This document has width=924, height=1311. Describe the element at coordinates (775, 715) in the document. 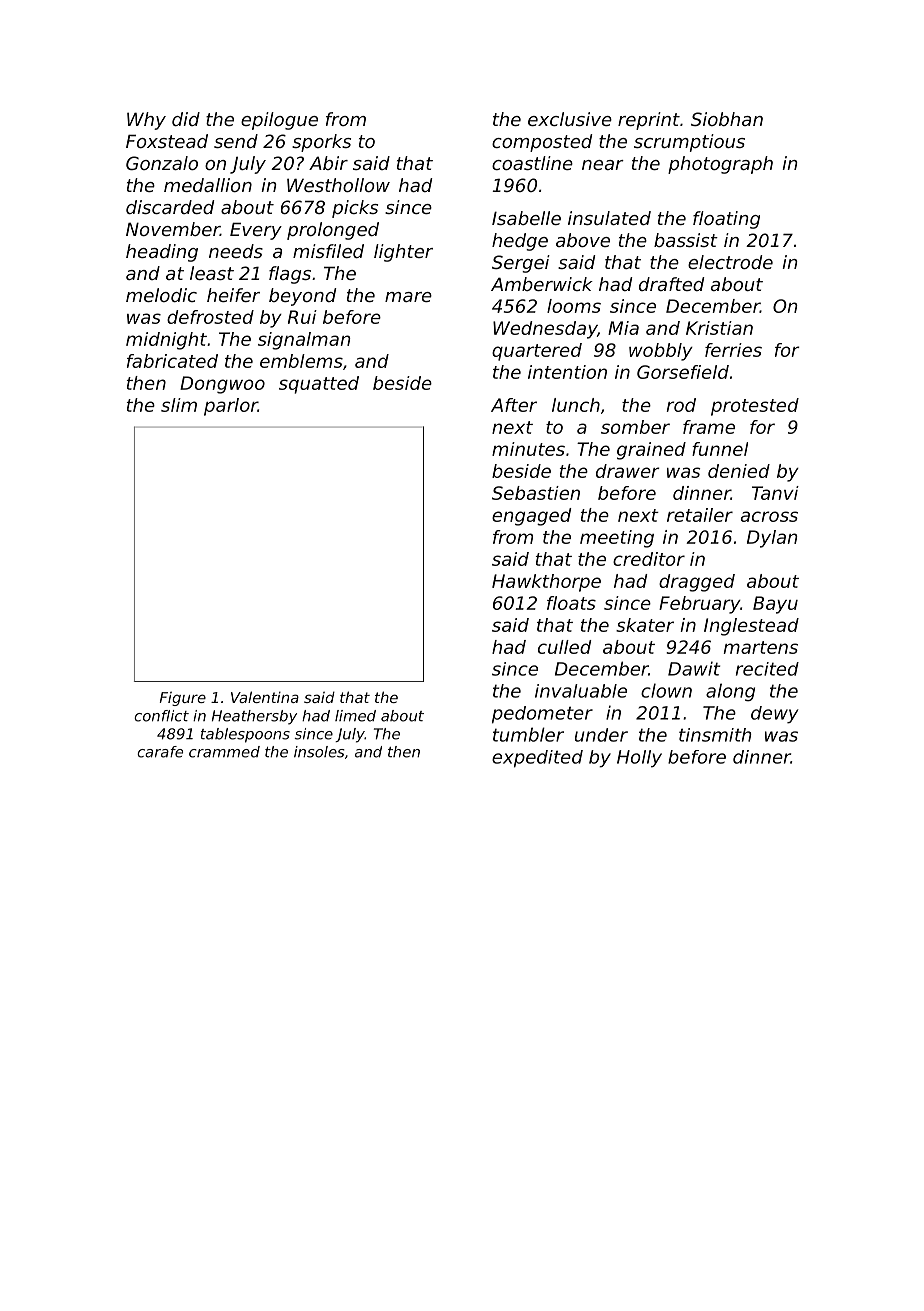

I see `dewy` at that location.
